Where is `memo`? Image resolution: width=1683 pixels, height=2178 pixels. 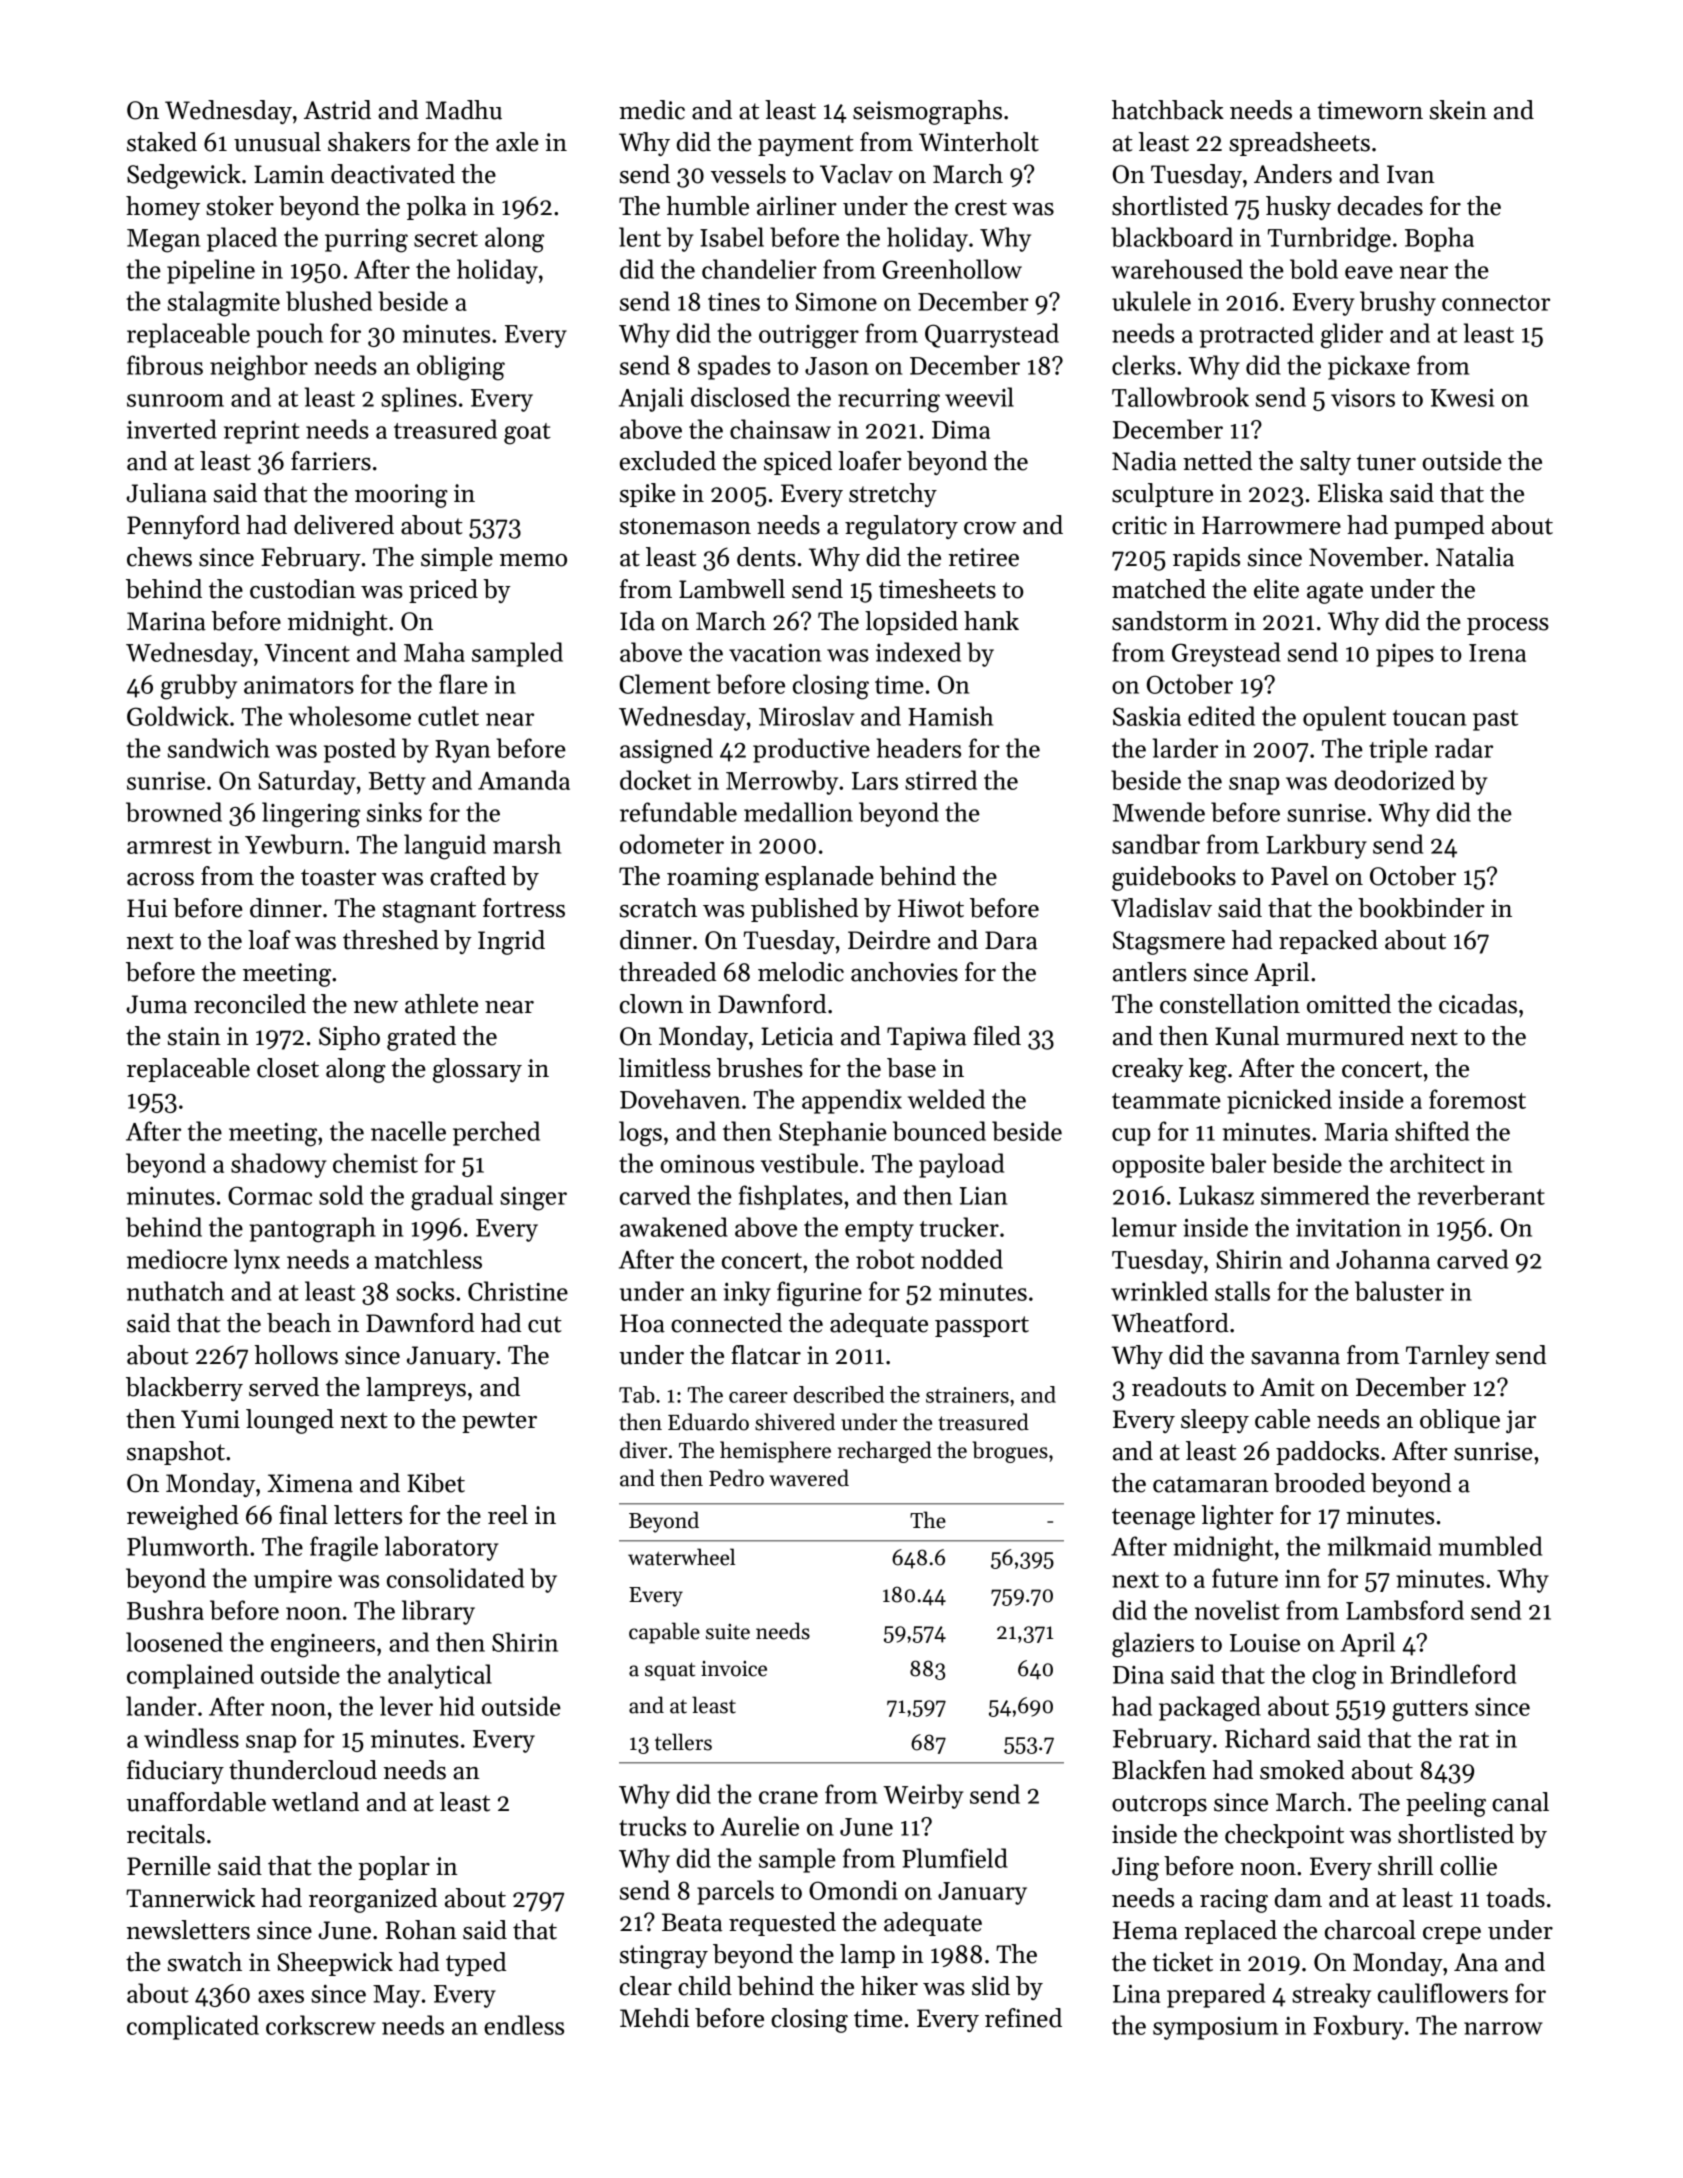 memo is located at coordinates (533, 560).
